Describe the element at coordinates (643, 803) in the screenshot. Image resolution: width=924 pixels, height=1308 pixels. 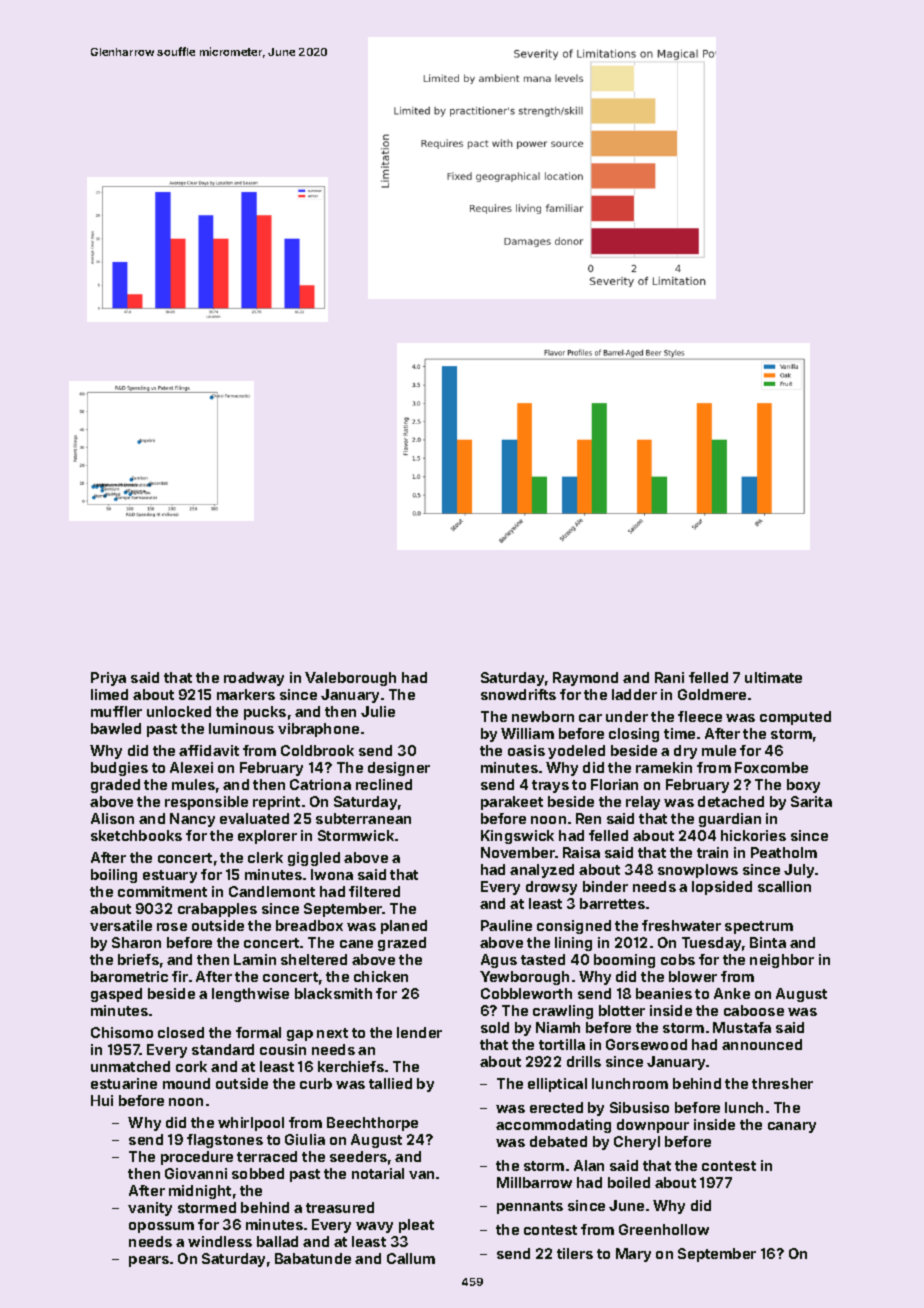
I see `relay` at that location.
